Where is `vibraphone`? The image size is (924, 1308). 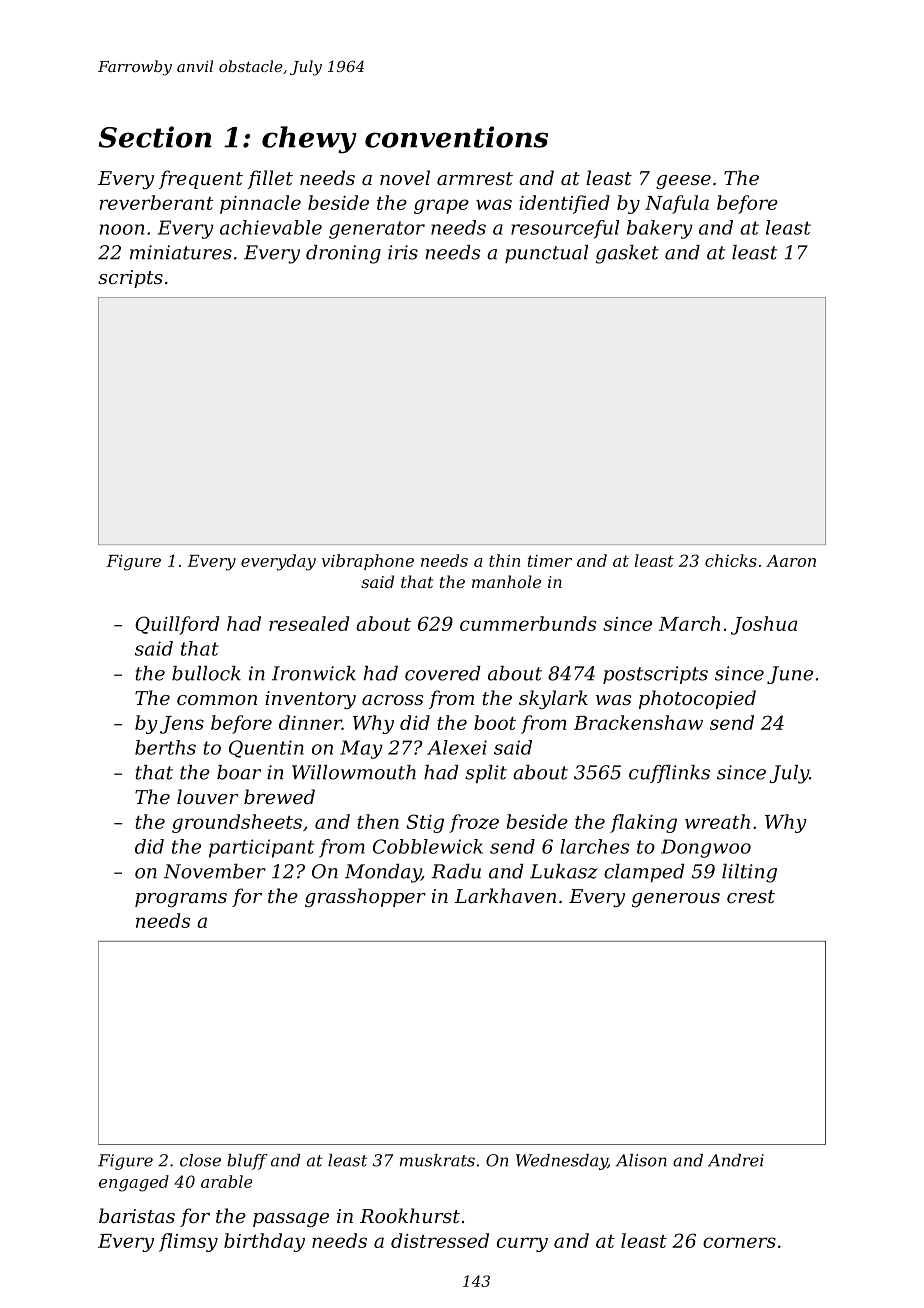
vibraphone is located at coordinates (368, 562).
